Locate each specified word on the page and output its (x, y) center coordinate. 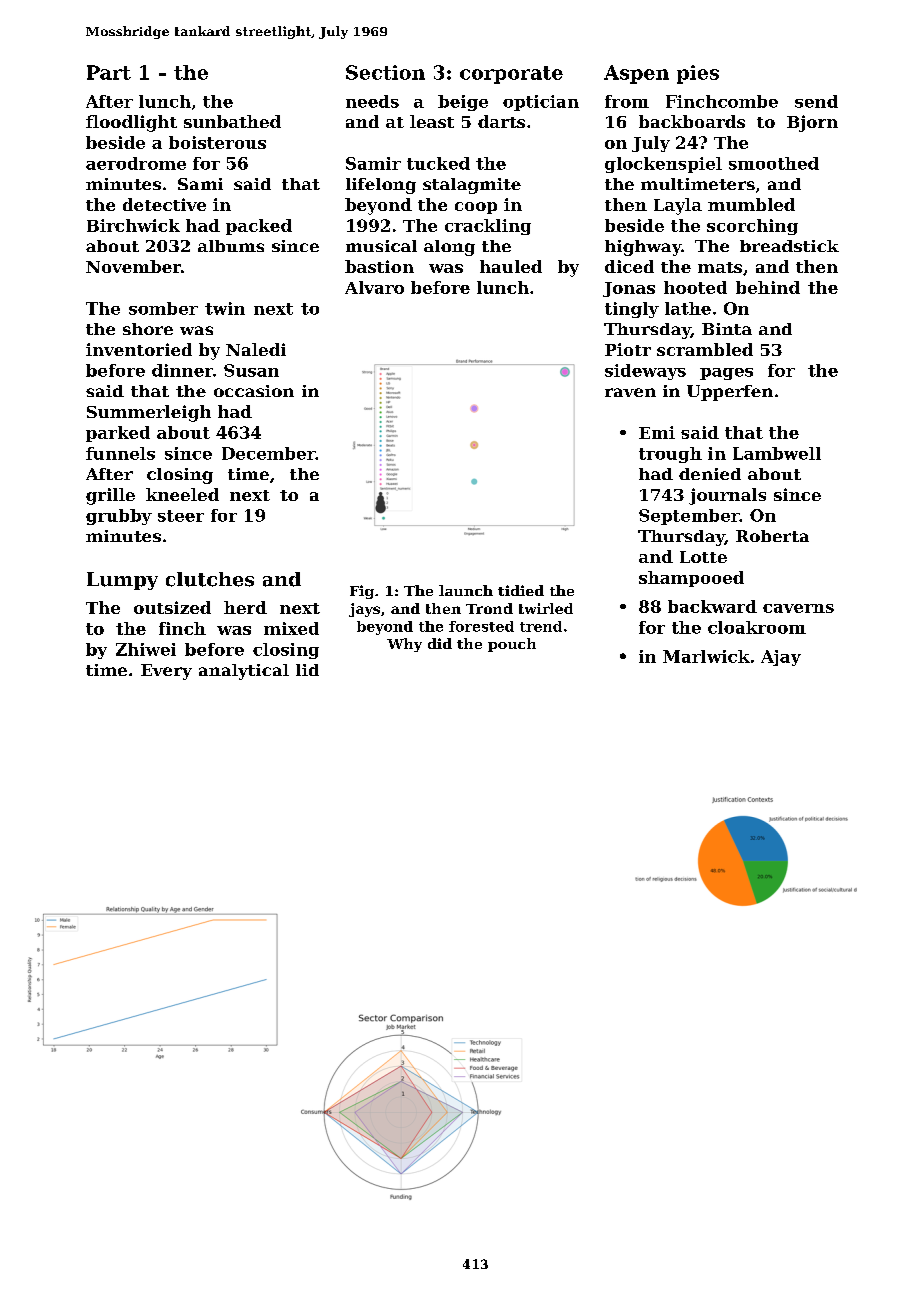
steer (181, 516)
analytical (244, 672)
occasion (254, 391)
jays (364, 610)
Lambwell (777, 453)
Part (109, 72)
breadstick (789, 246)
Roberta (772, 536)
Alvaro (374, 287)
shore (148, 329)
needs (372, 101)
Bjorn (812, 123)
